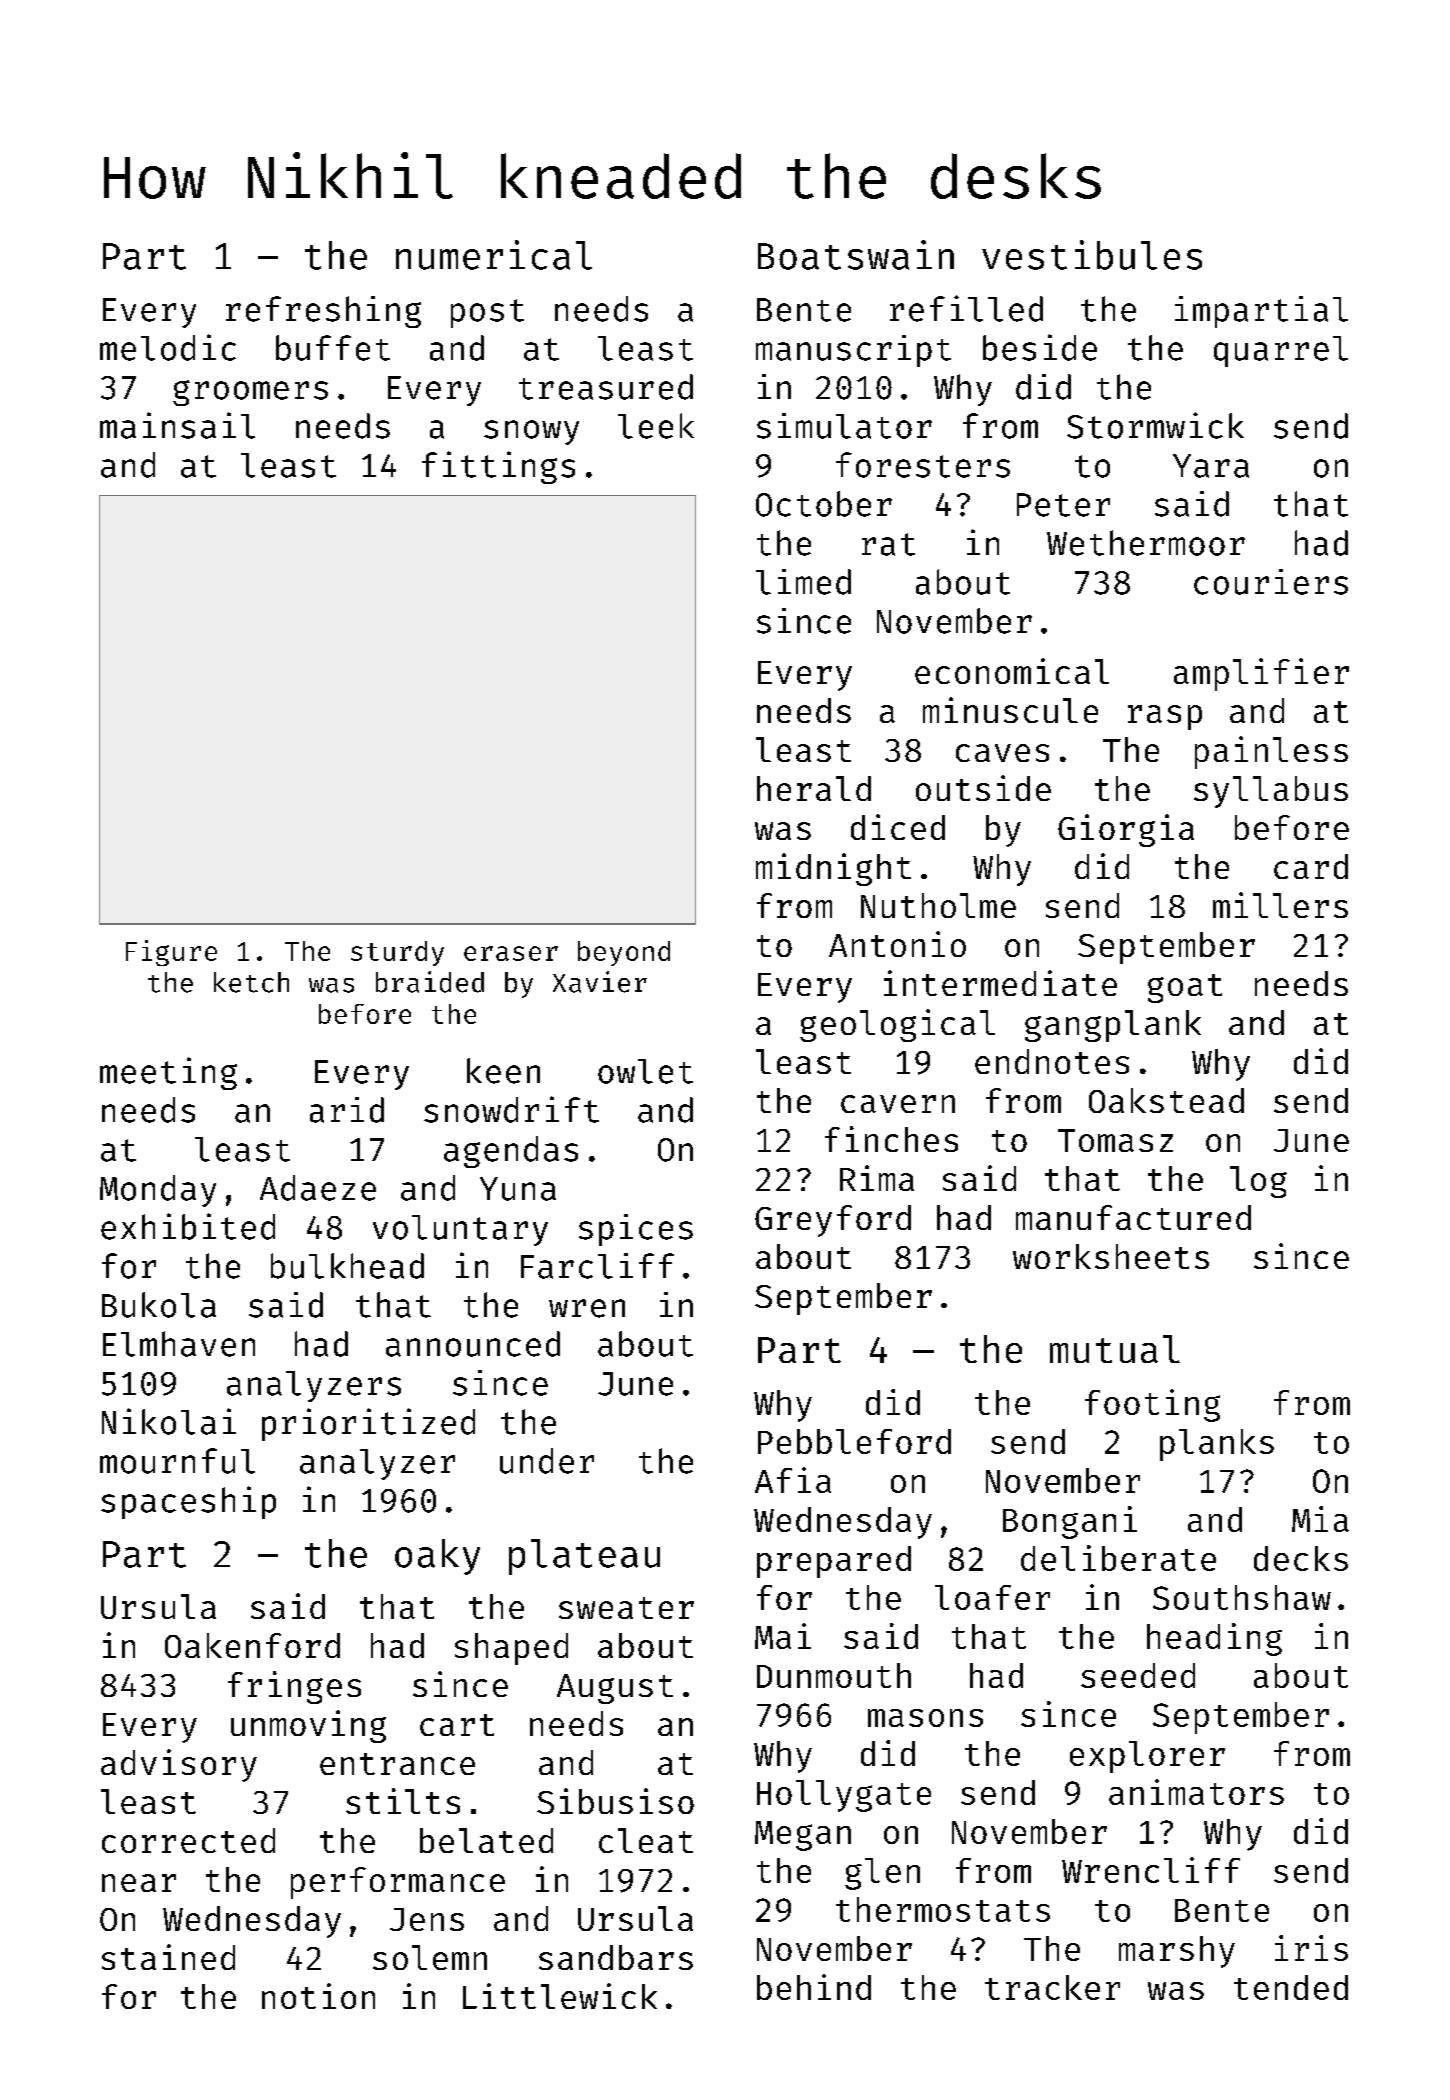 This screenshot has width=1450, height=2100. Describe the element at coordinates (498, 467) in the screenshot. I see `fittings` at that location.
